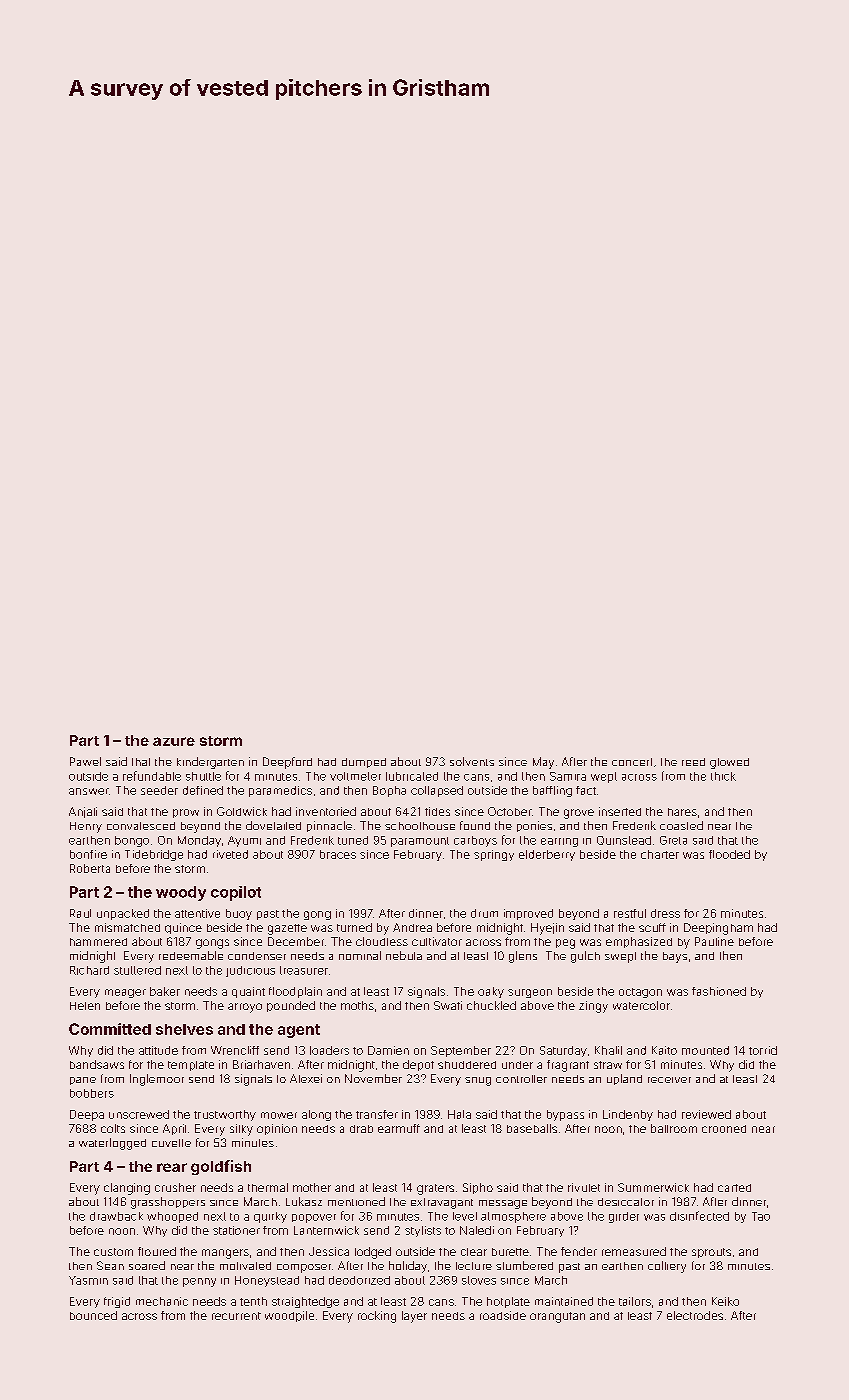 This screenshot has height=1400, width=849. What do you see at coordinates (632, 762) in the screenshot?
I see `concert` at bounding box center [632, 762].
